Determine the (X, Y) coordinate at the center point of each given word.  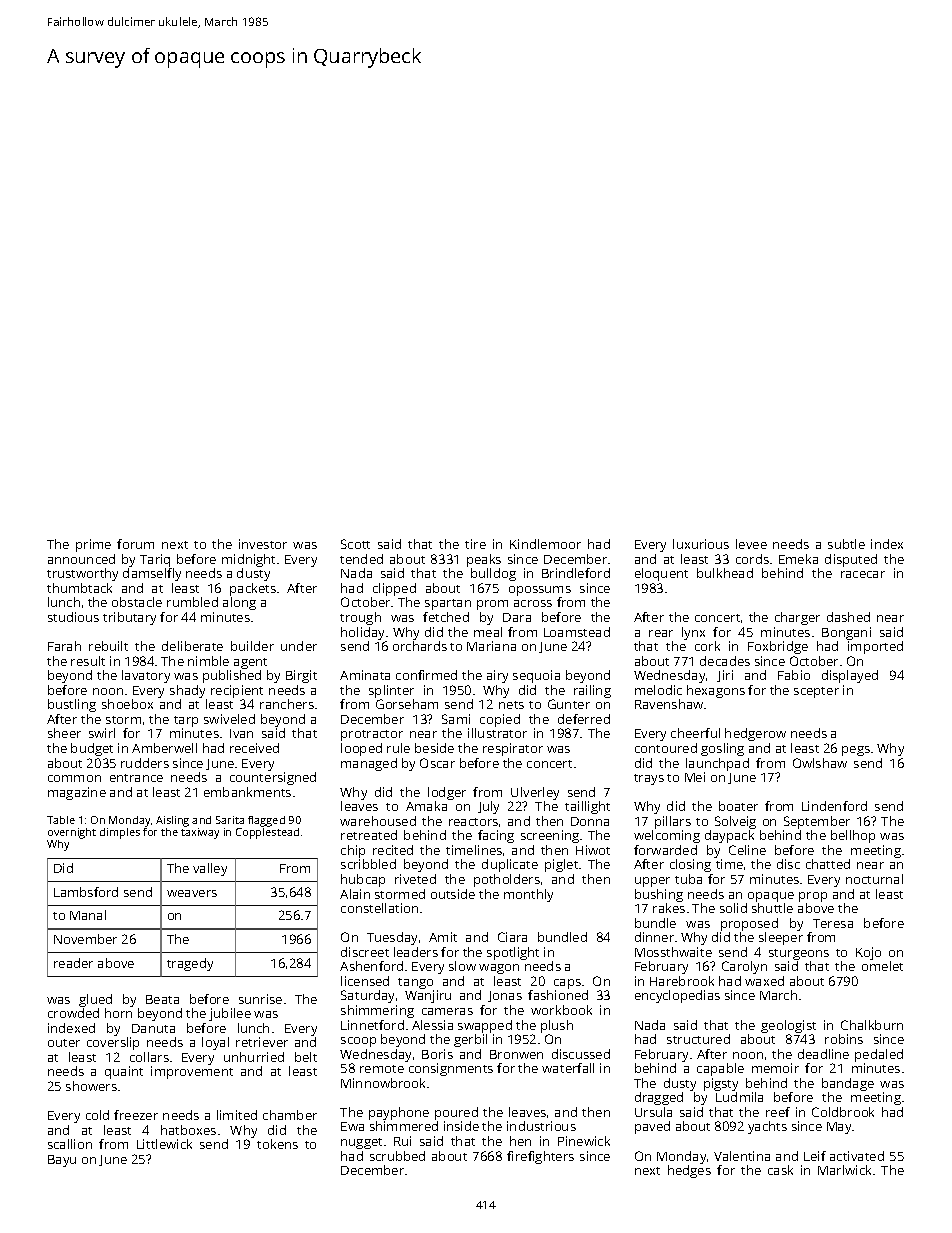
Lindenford (834, 806)
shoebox (127, 704)
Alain (355, 894)
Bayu (62, 1161)
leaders (416, 952)
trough (360, 618)
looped (361, 749)
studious (73, 617)
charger (797, 618)
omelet (882, 966)
